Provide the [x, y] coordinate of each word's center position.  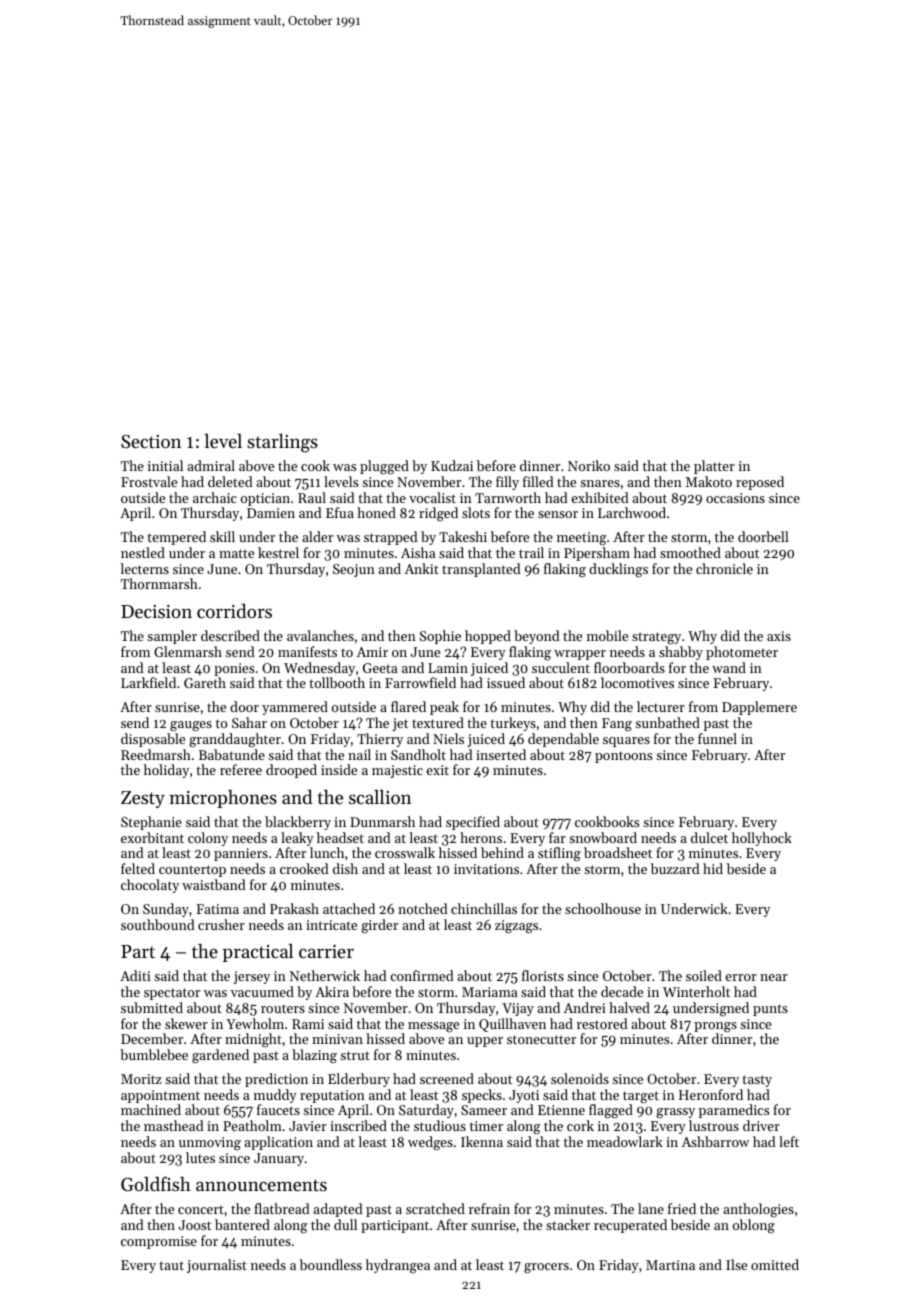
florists [543, 975]
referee [241, 769]
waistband [214, 884]
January [279, 1159]
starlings [282, 443]
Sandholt [418, 754]
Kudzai [452, 465]
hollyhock [762, 839]
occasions [735, 498]
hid [713, 868]
